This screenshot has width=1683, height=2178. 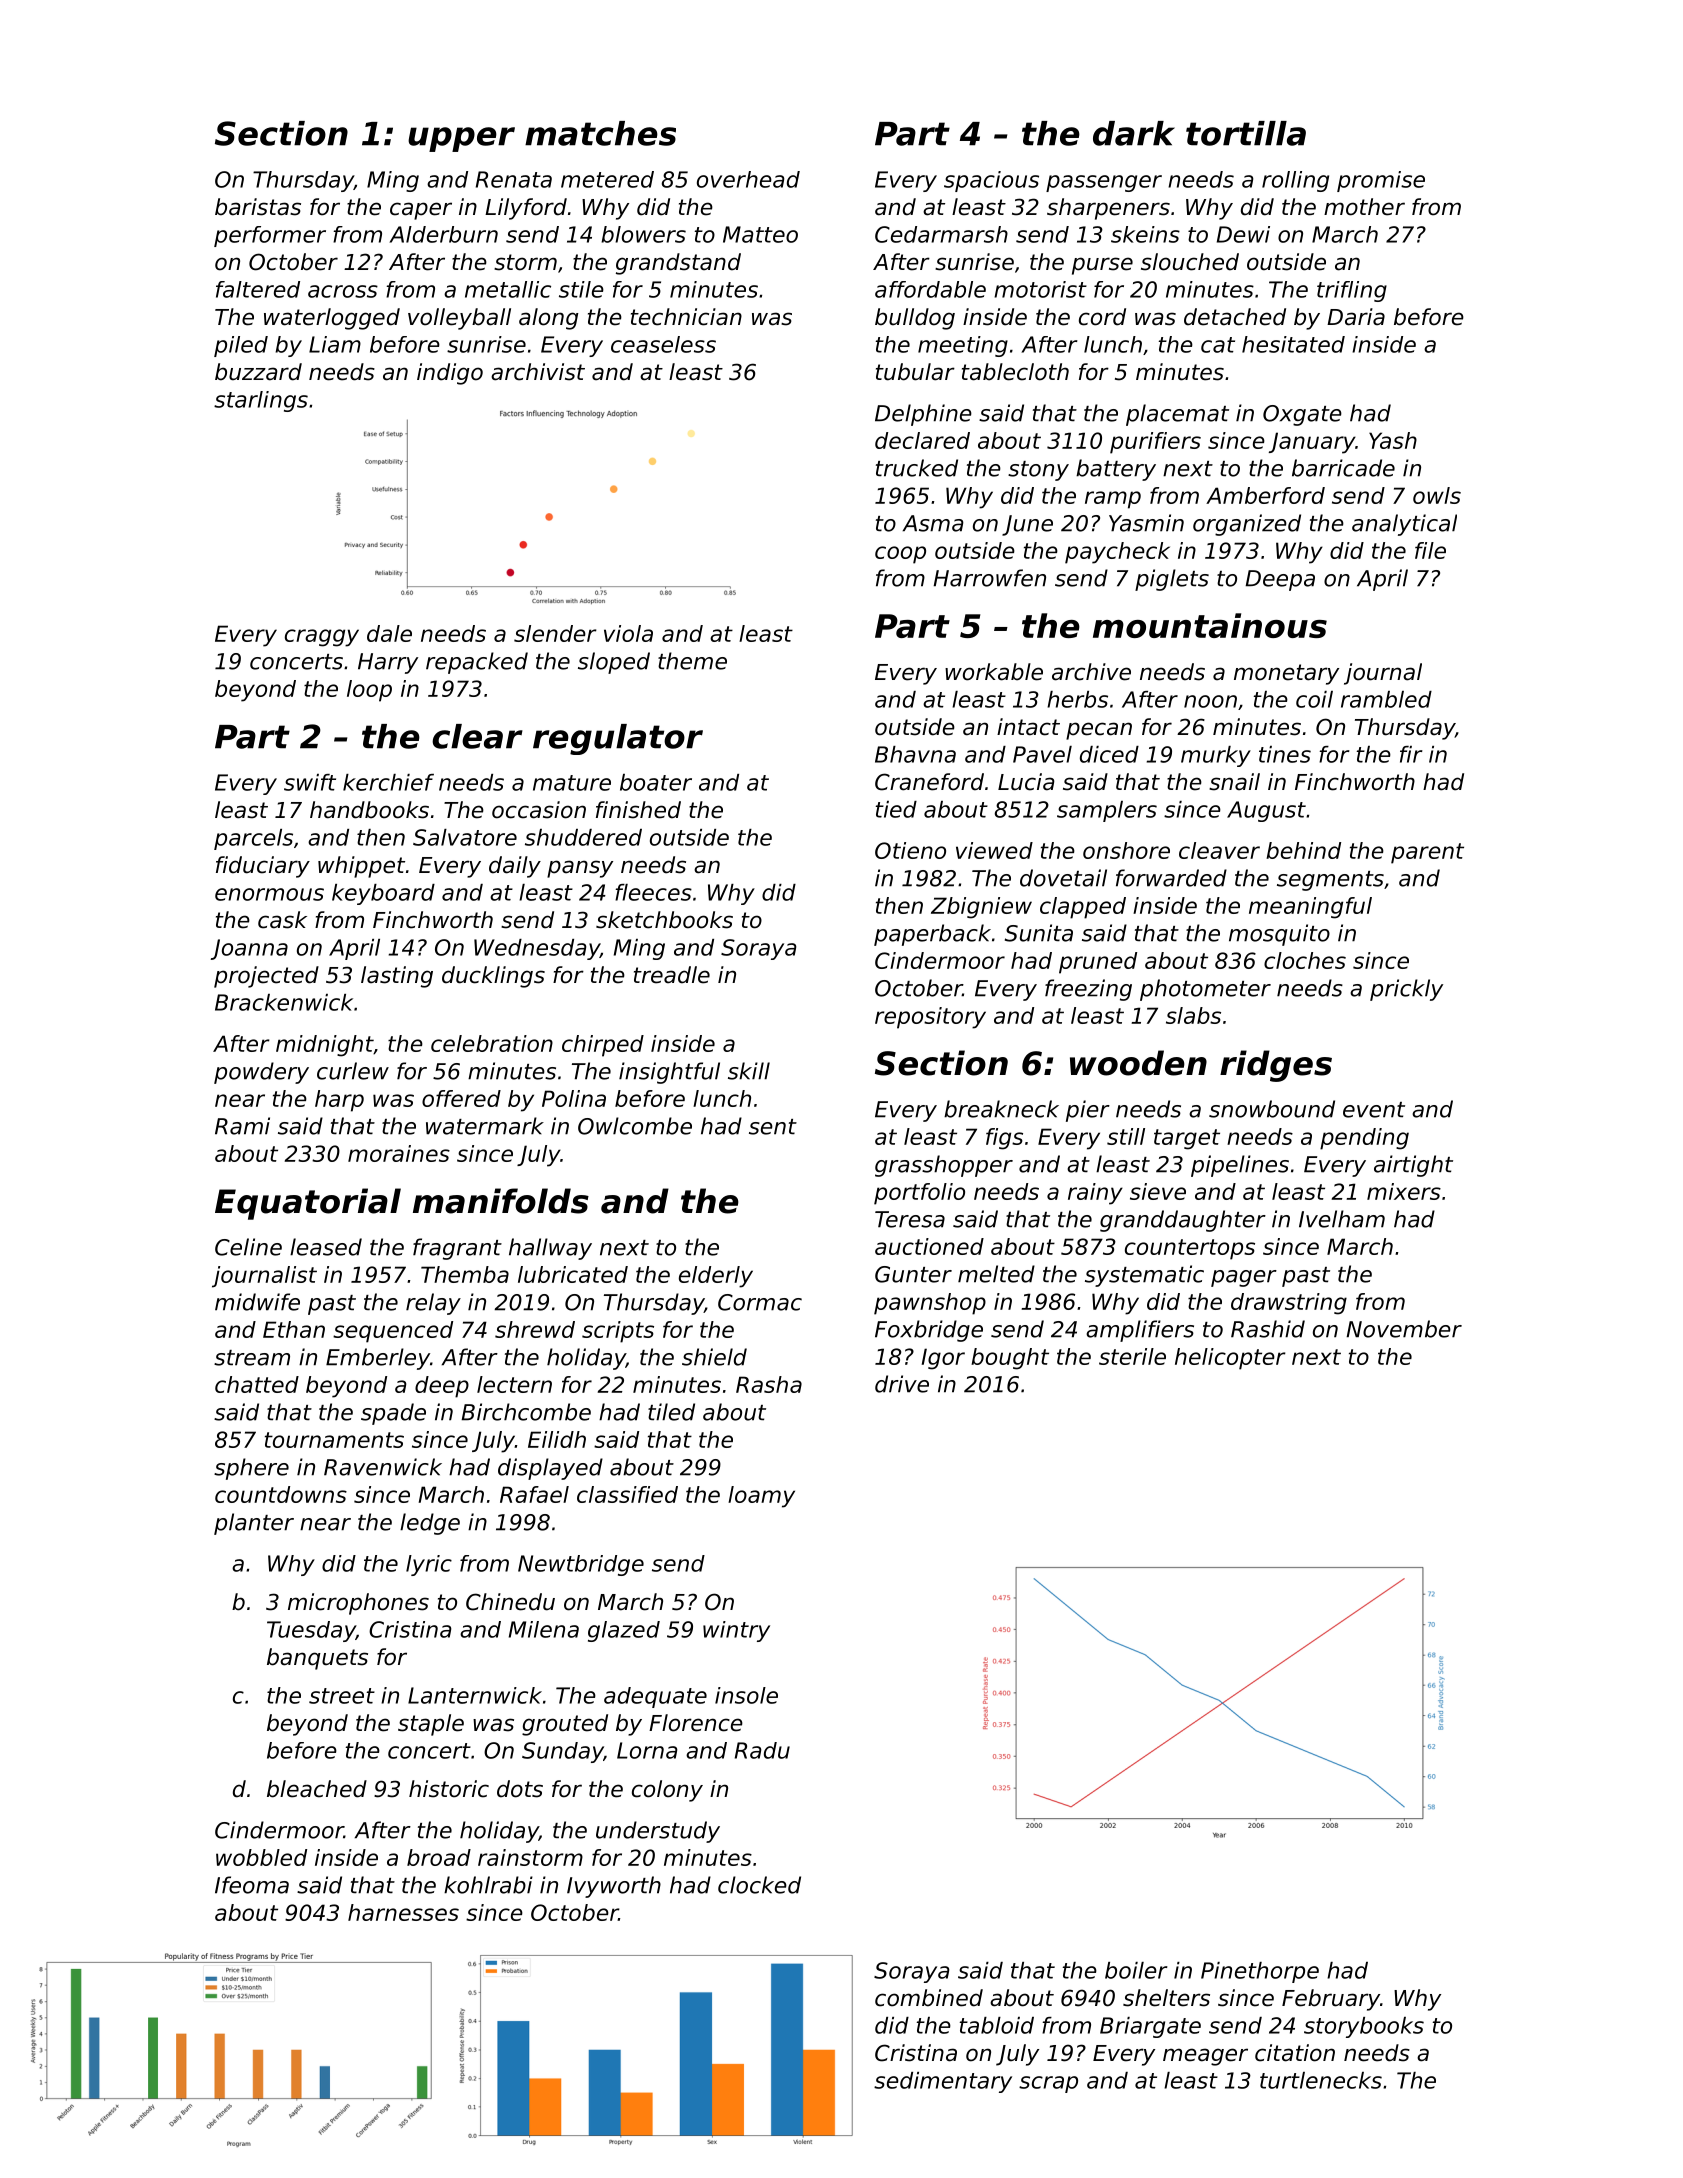 I want to click on affordable, so click(x=930, y=289).
